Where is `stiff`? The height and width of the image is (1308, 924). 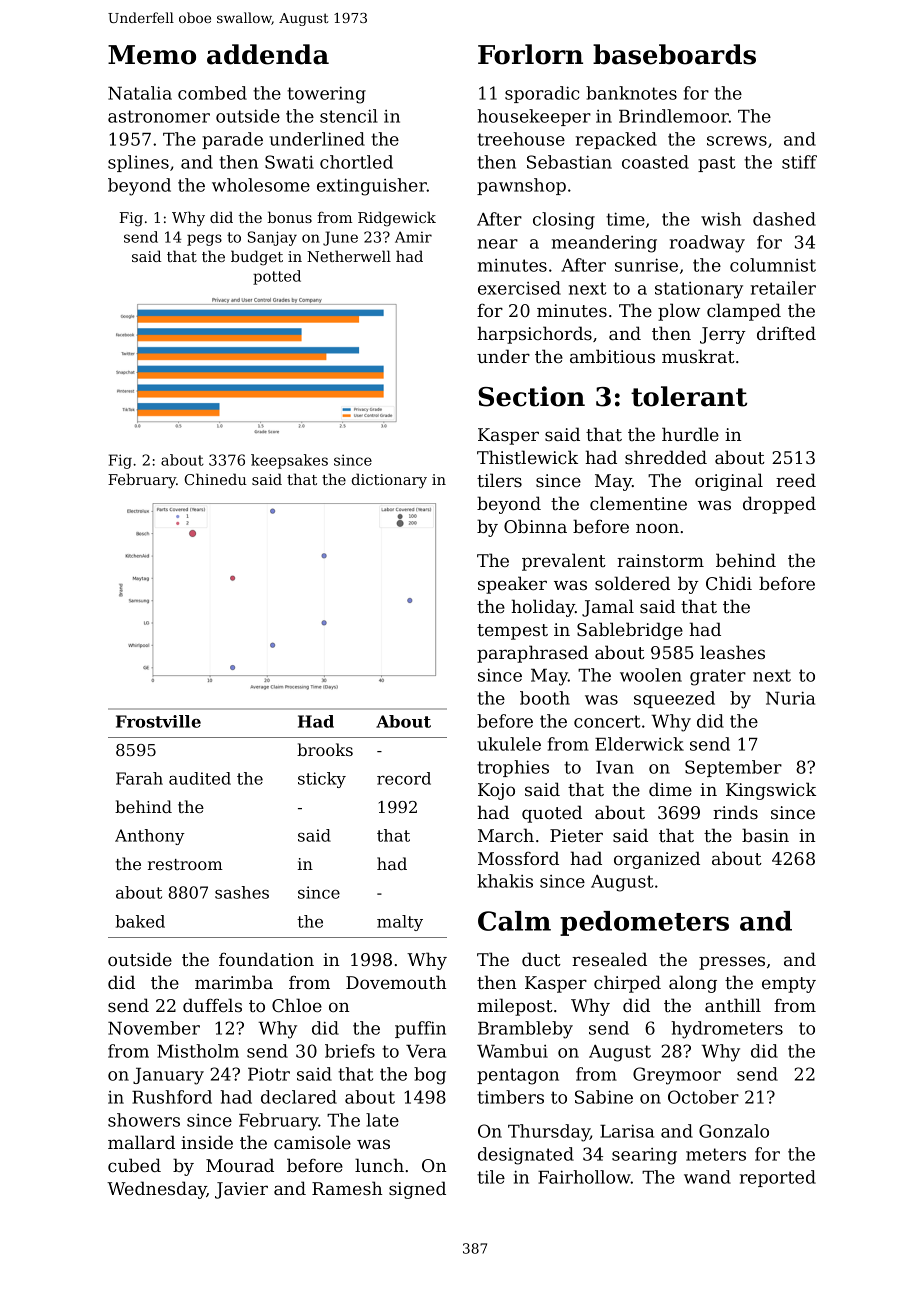
stiff is located at coordinates (799, 162).
